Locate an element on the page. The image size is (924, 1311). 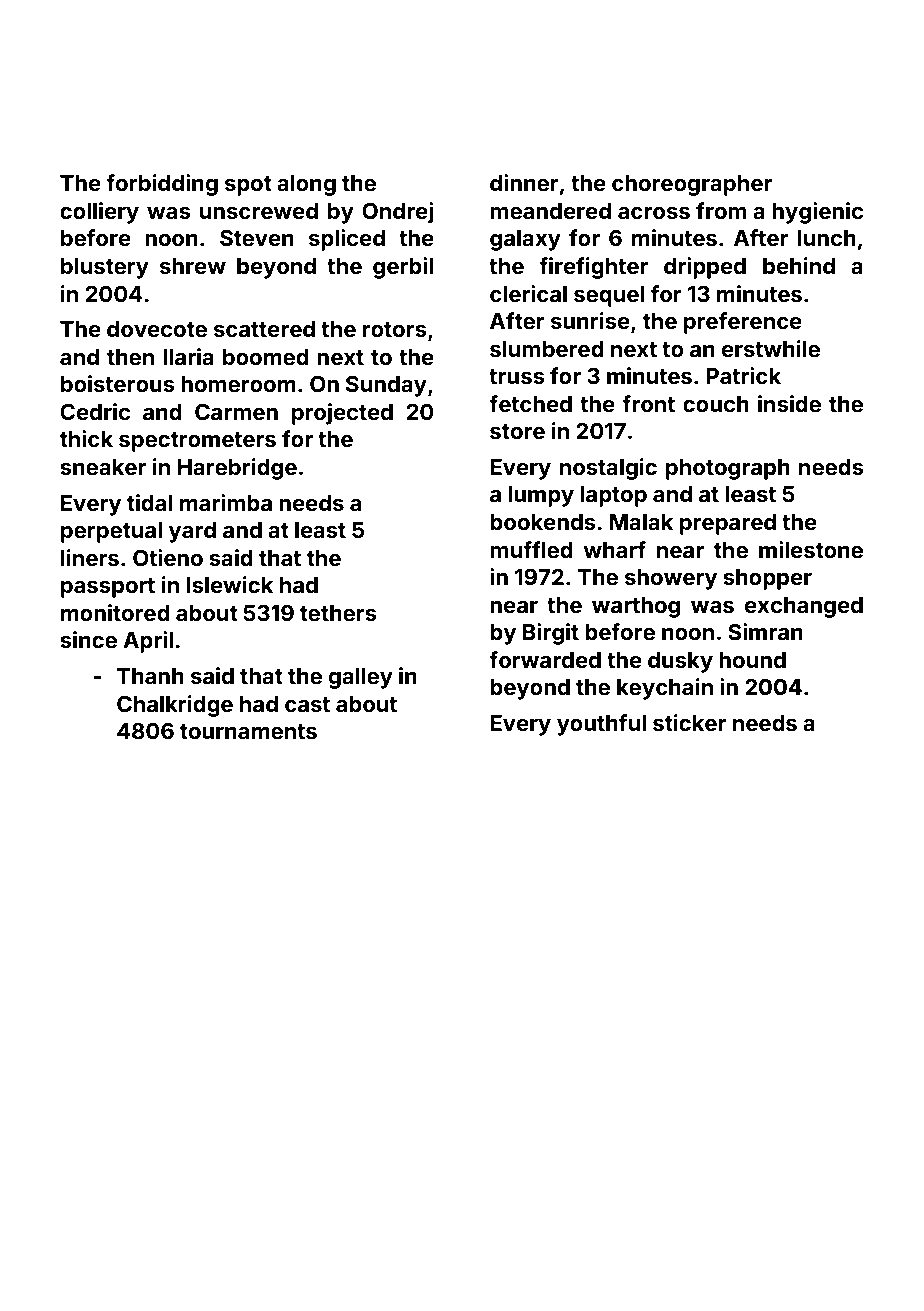
forbidding is located at coordinates (162, 185).
